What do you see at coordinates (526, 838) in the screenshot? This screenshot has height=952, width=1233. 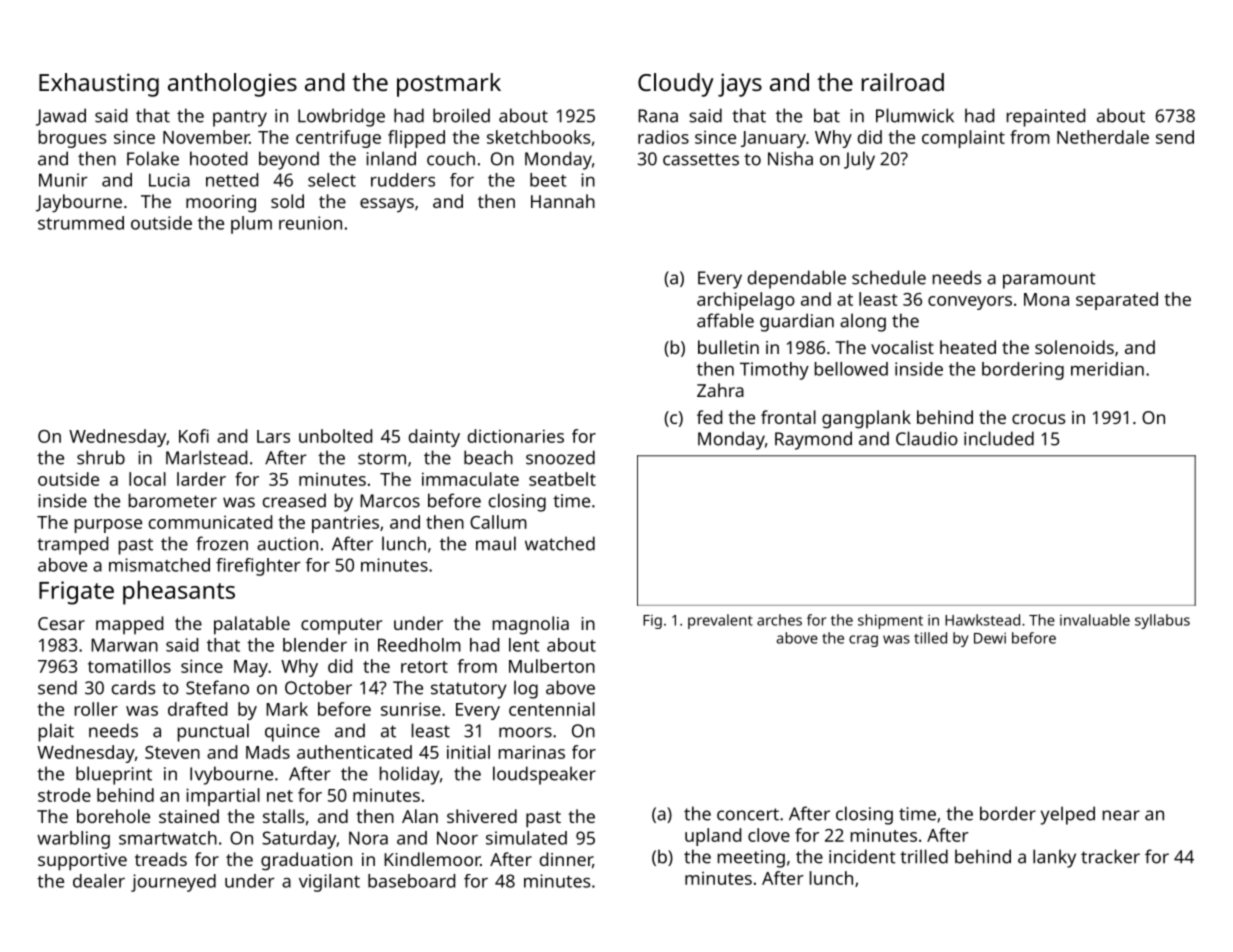 I see `simulated` at bounding box center [526, 838].
